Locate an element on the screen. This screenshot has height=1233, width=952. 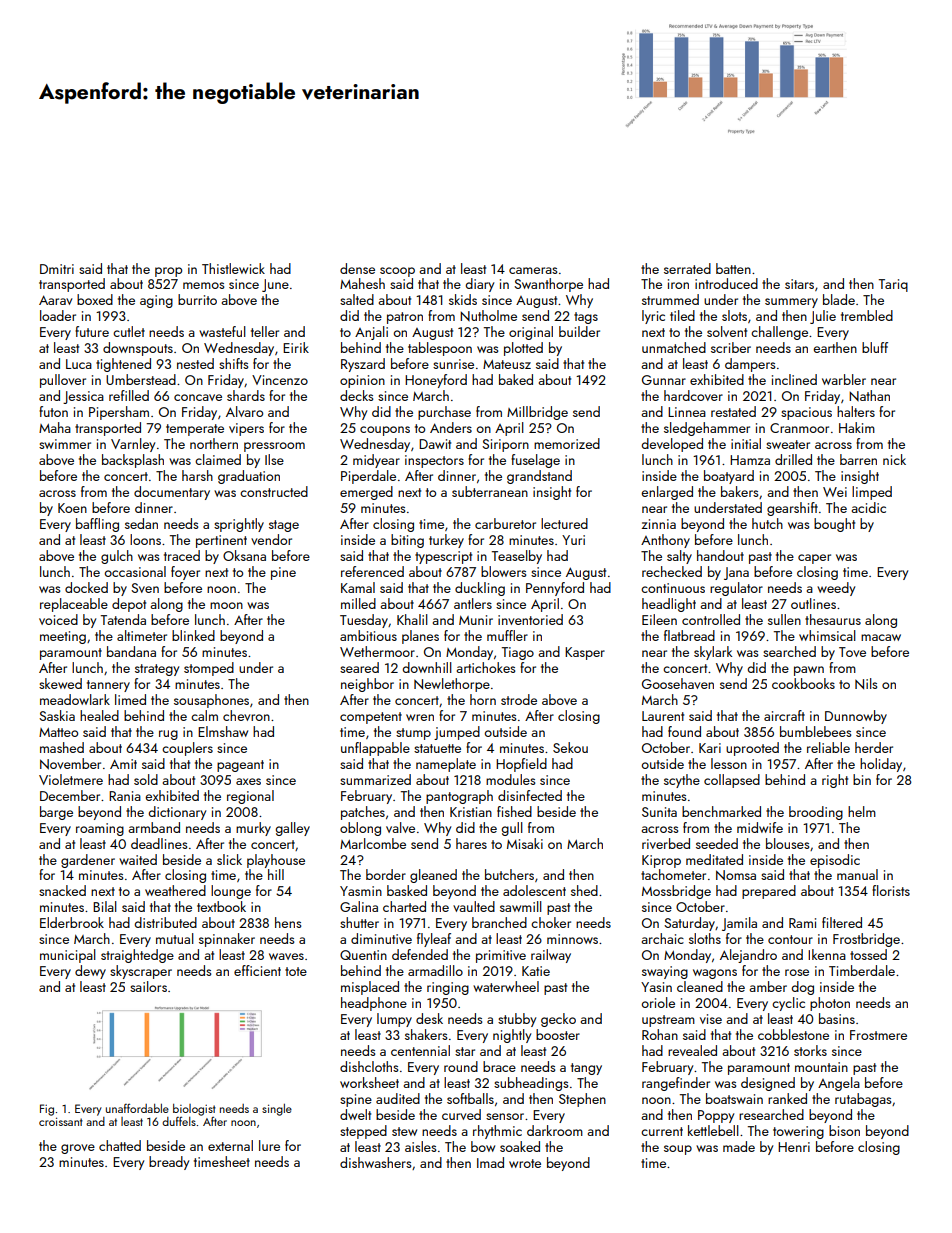
Varnley is located at coordinates (133, 445).
